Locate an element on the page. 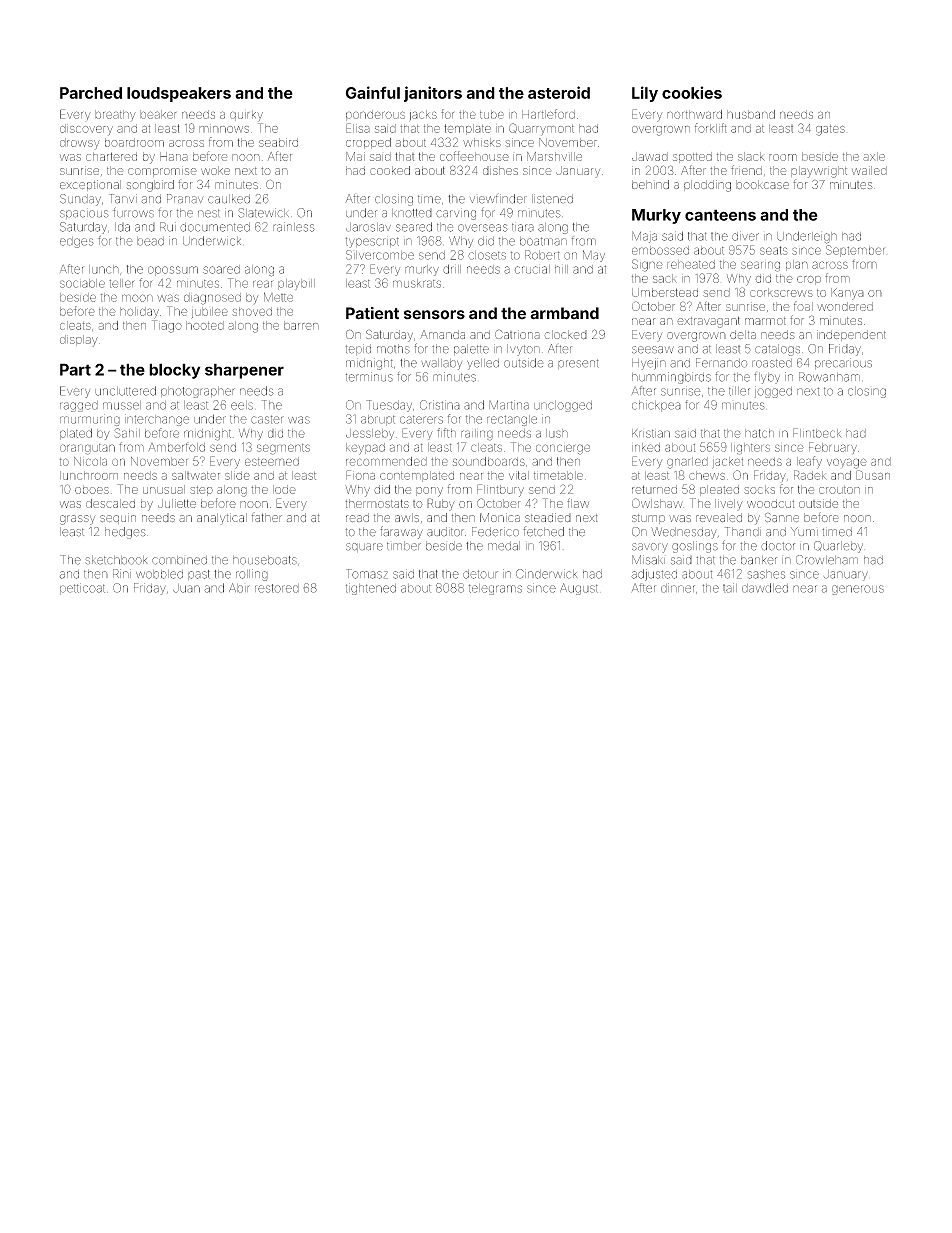  loudspeakers is located at coordinates (179, 94).
